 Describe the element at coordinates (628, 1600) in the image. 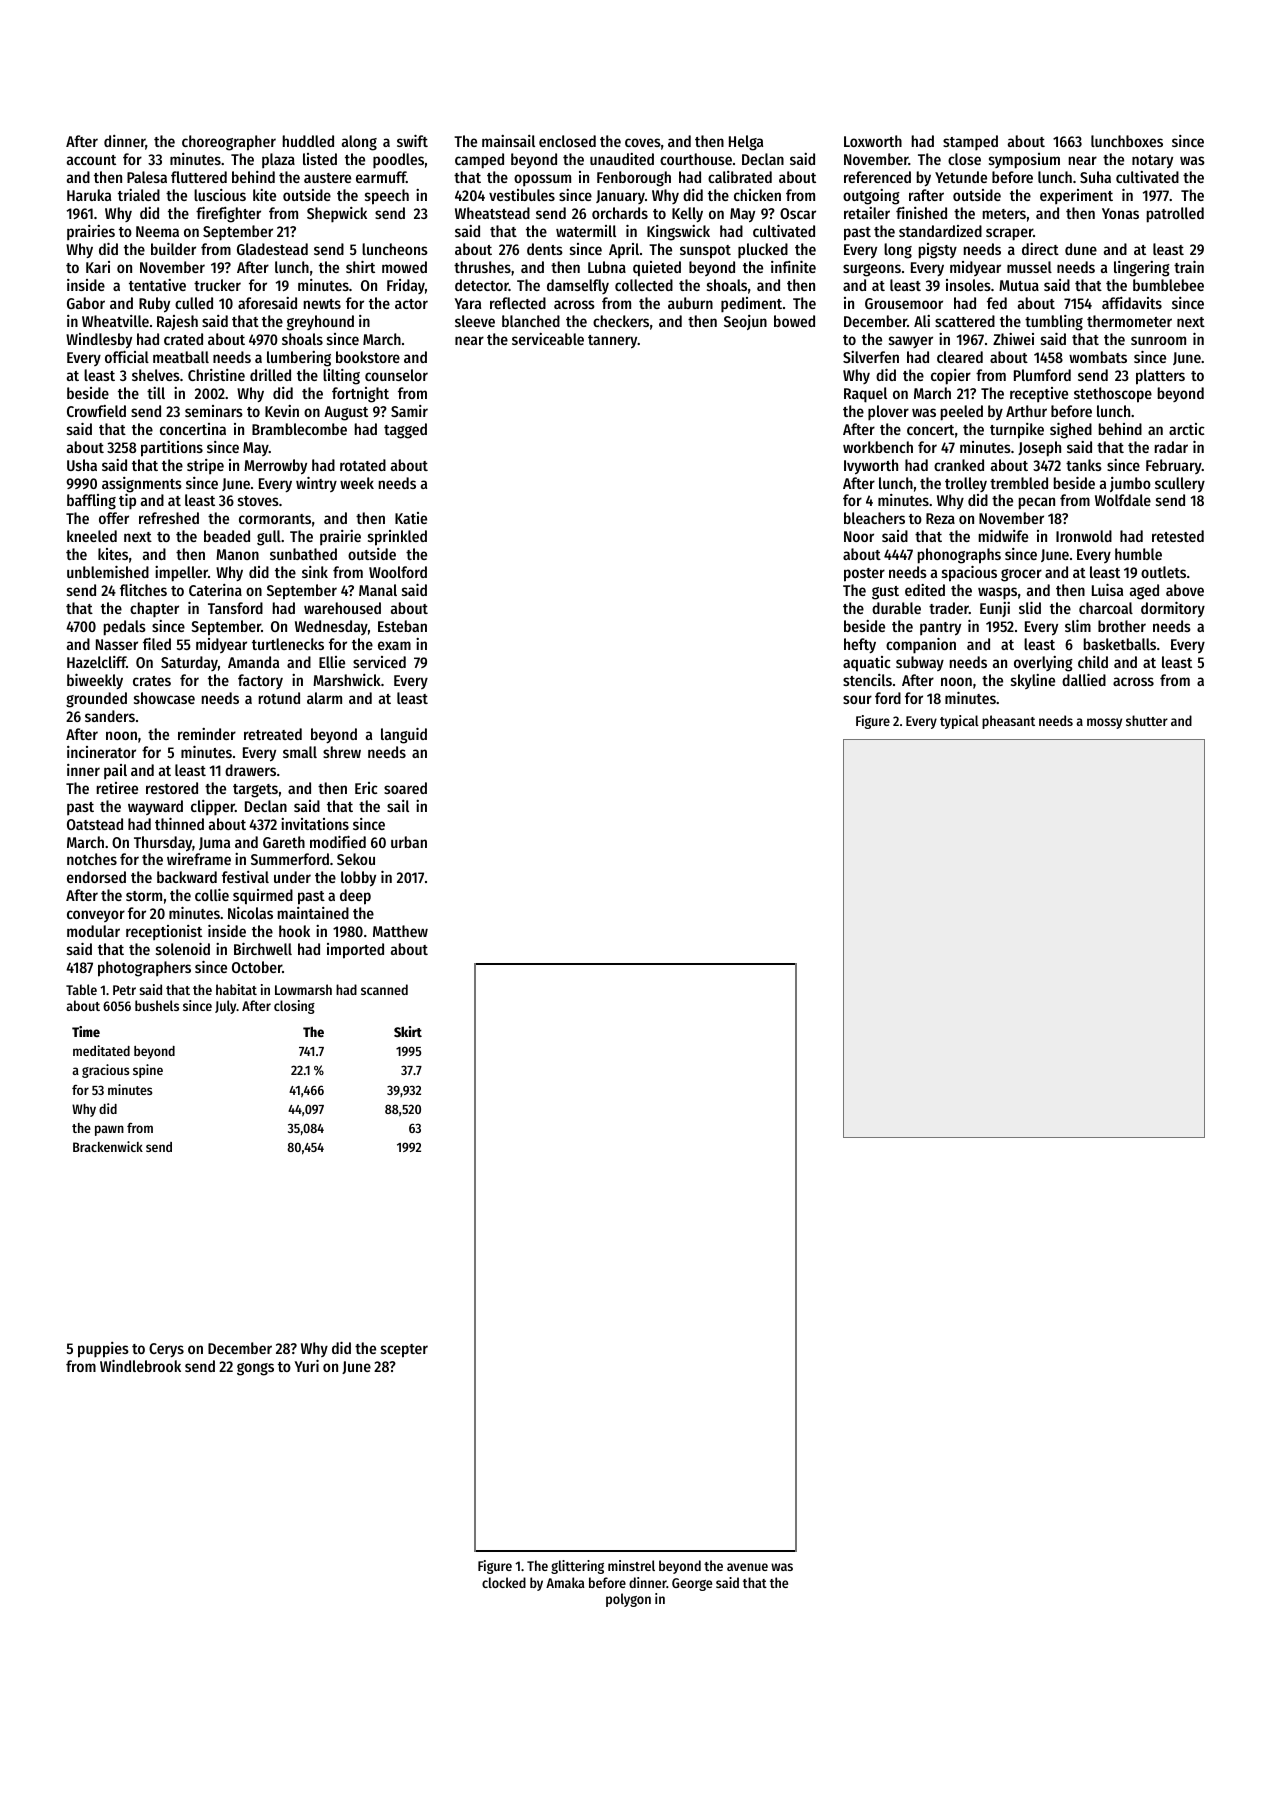

I see `polygon` at that location.
